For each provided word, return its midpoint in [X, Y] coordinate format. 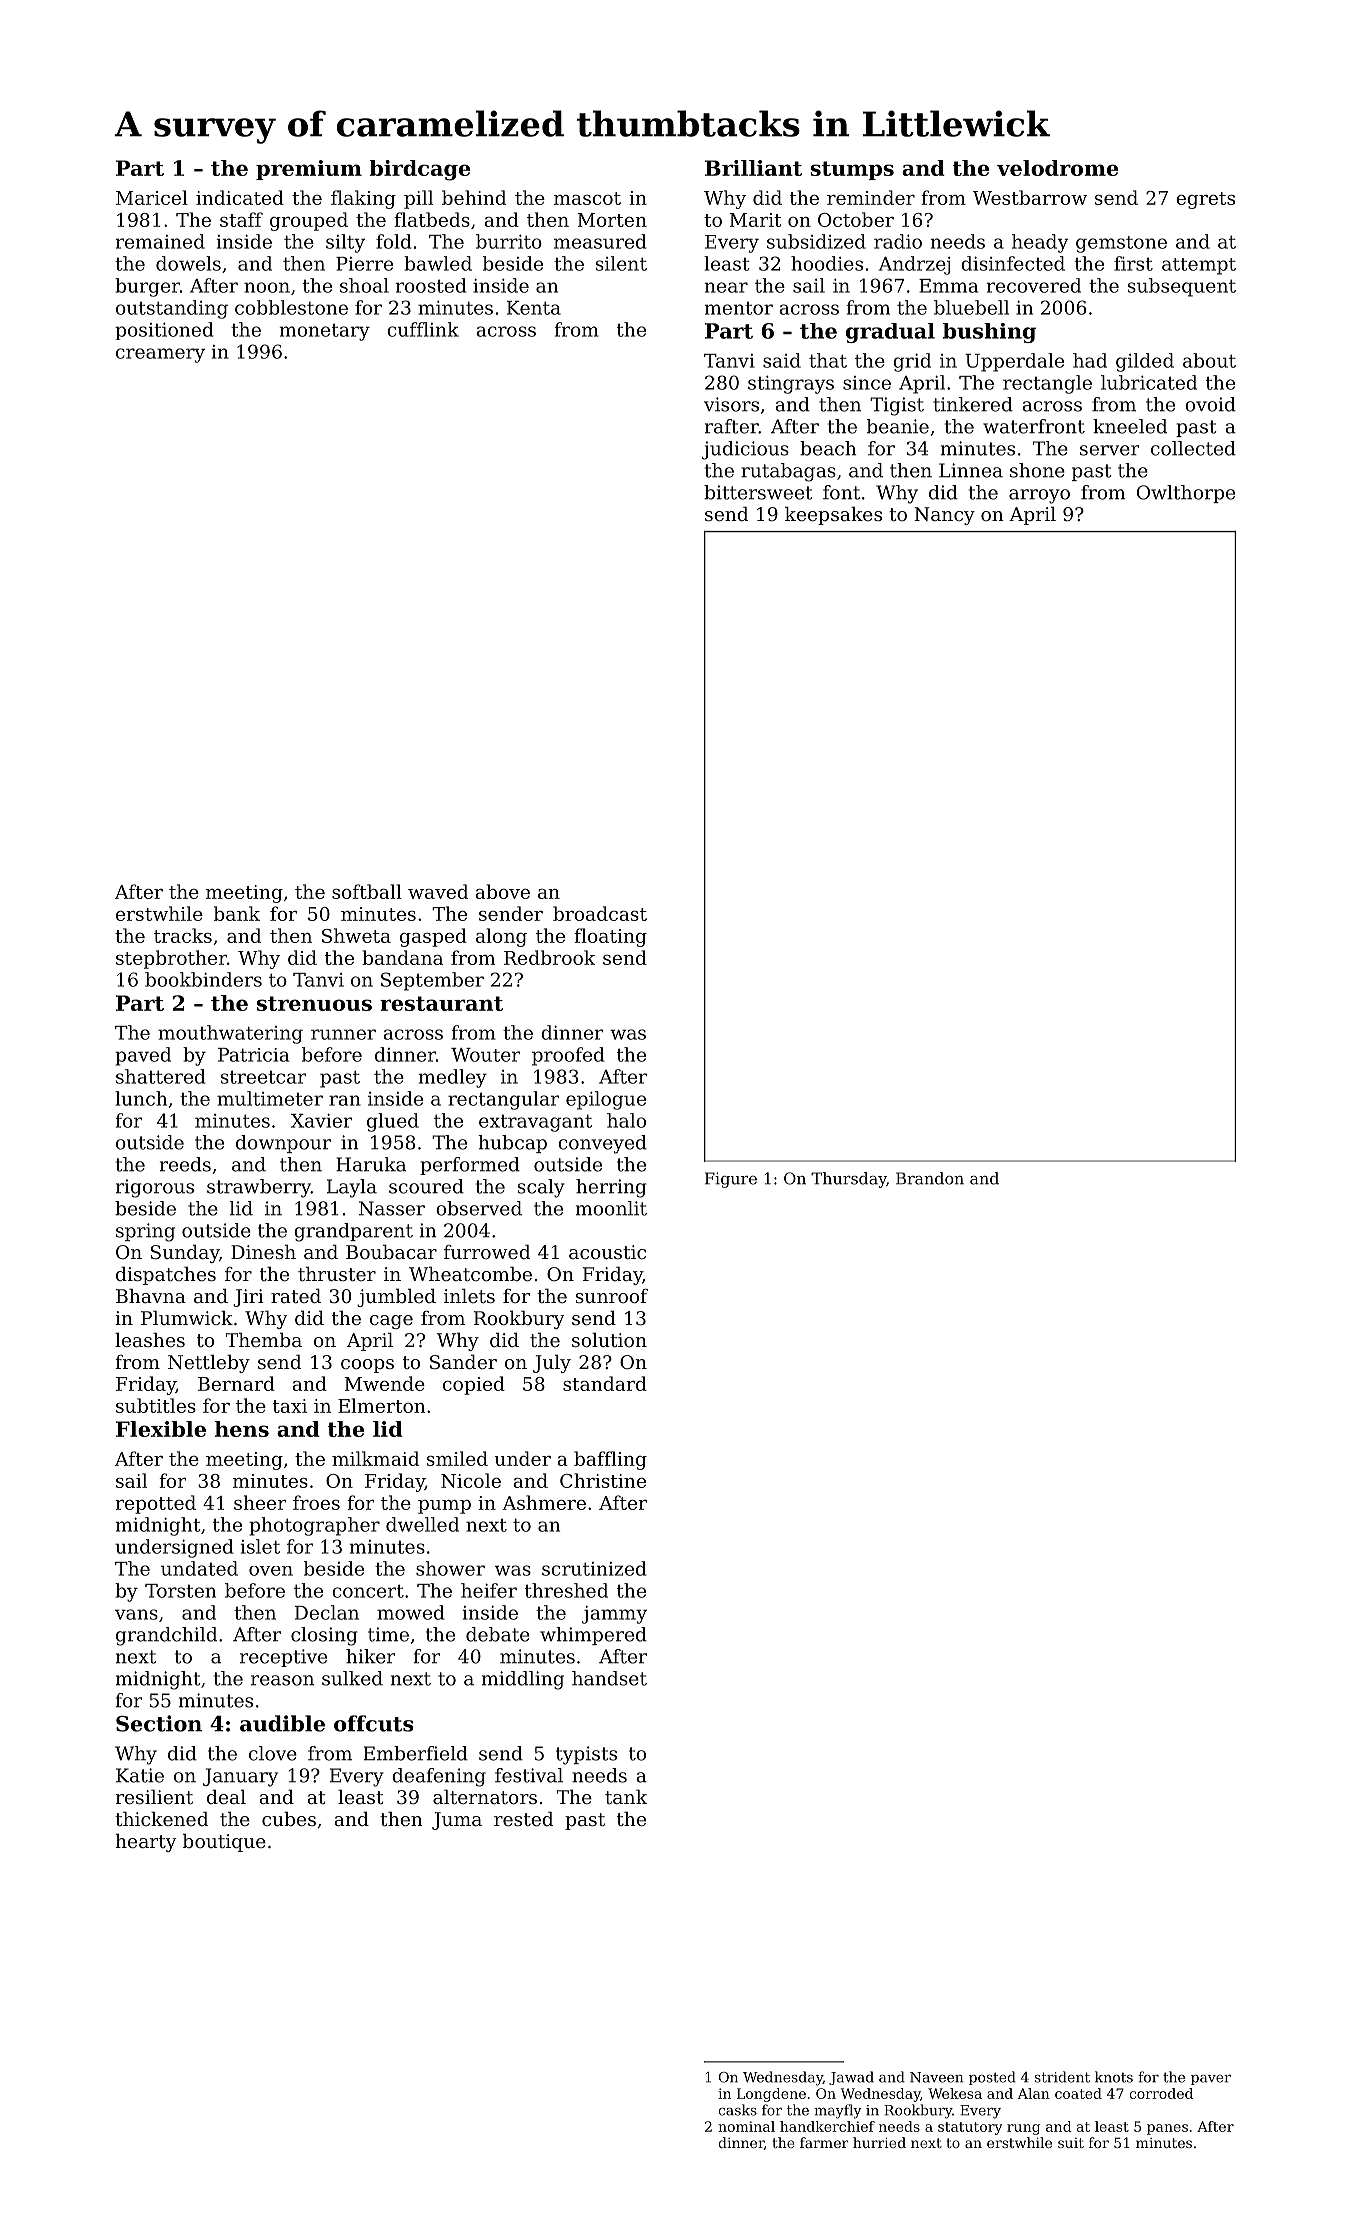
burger [147, 287]
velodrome [1057, 168]
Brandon [930, 1178]
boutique [224, 1842]
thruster [337, 1273]
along [501, 937]
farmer [824, 2142]
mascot [587, 198]
